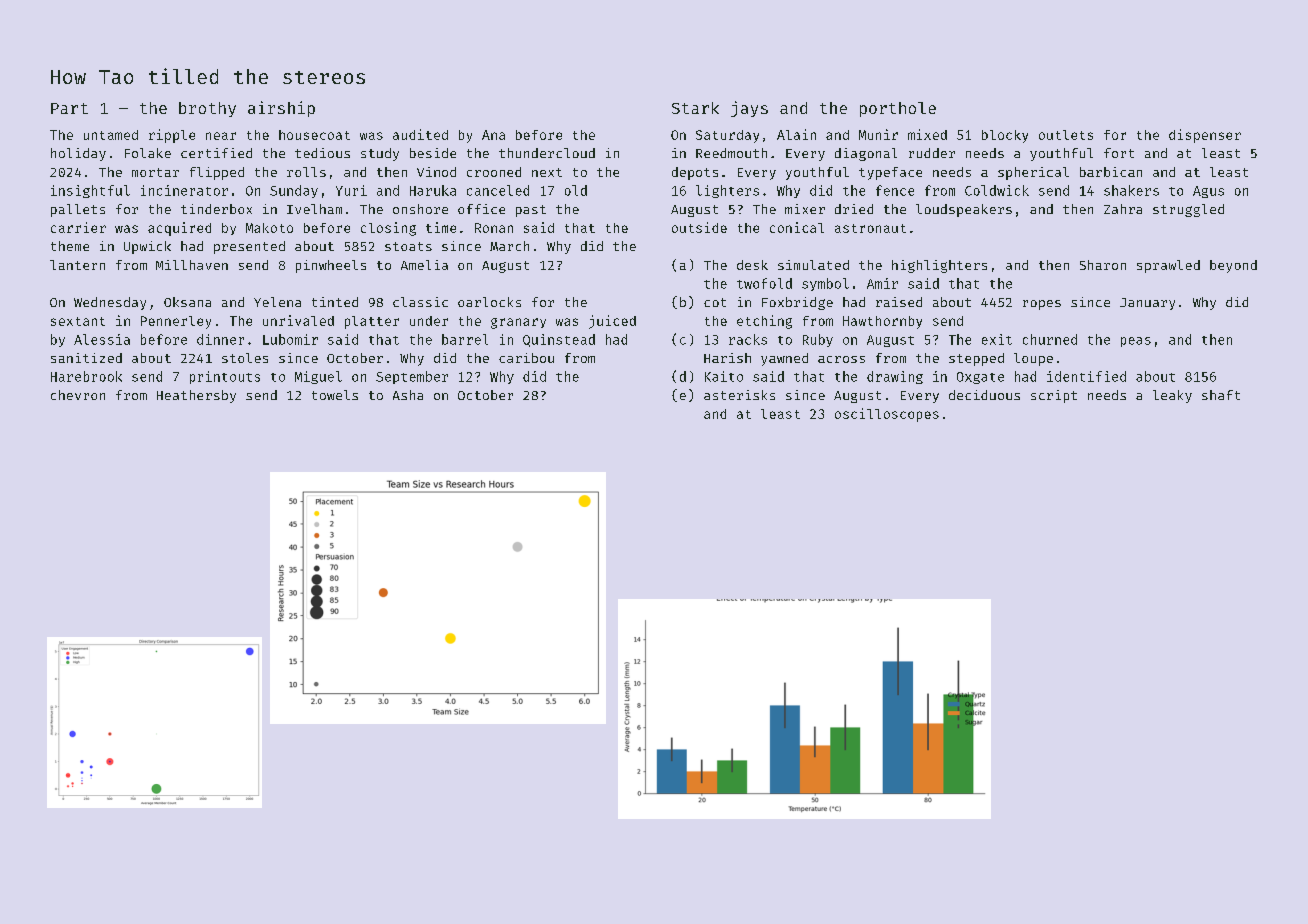 The width and height of the document is (1308, 924). Describe the element at coordinates (225, 377) in the document. I see `printouts` at that location.
